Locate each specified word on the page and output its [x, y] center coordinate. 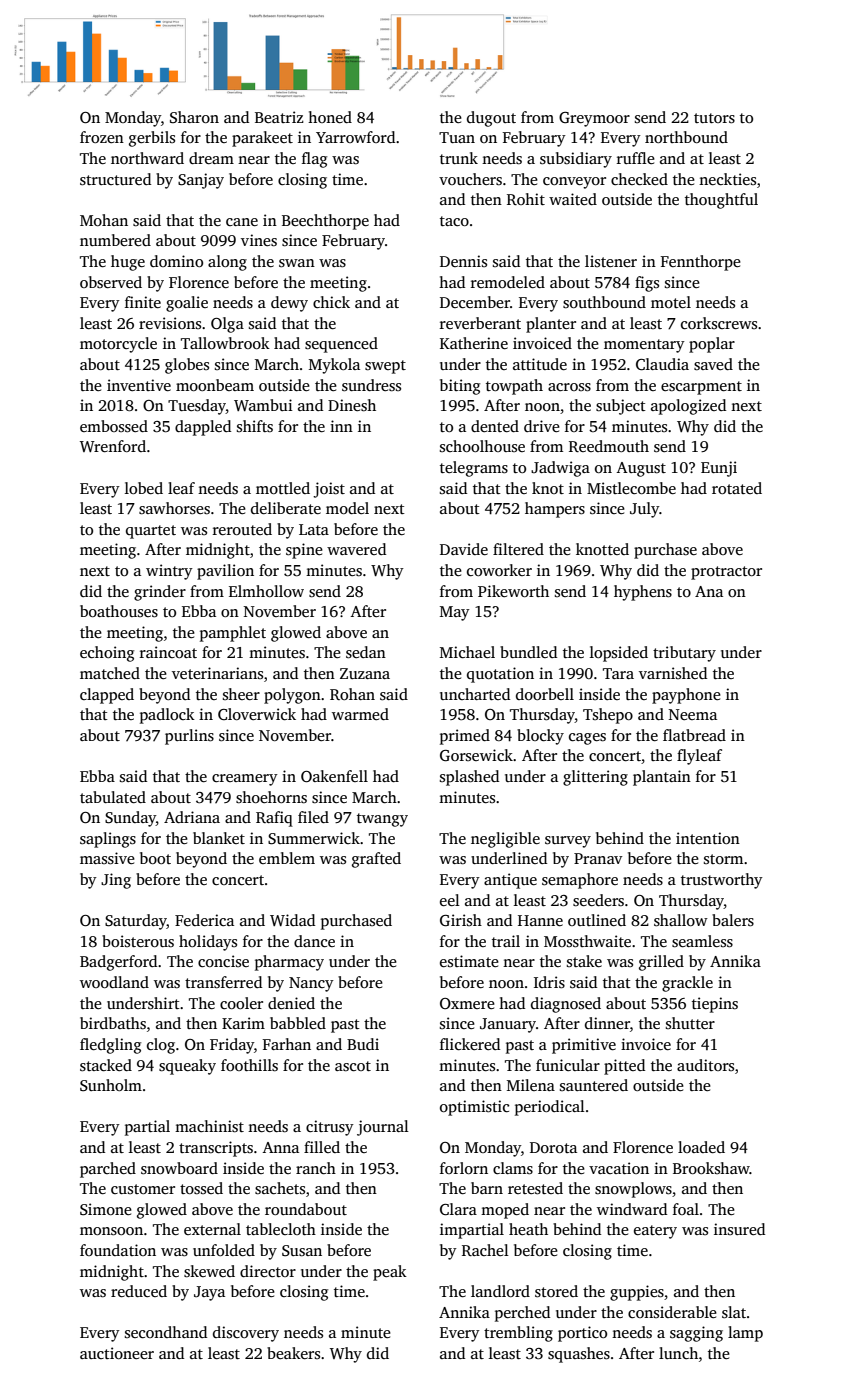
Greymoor [594, 119]
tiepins [715, 1005]
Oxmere [467, 1003]
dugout [491, 119]
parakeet [262, 139]
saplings [108, 840]
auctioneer [117, 1353]
